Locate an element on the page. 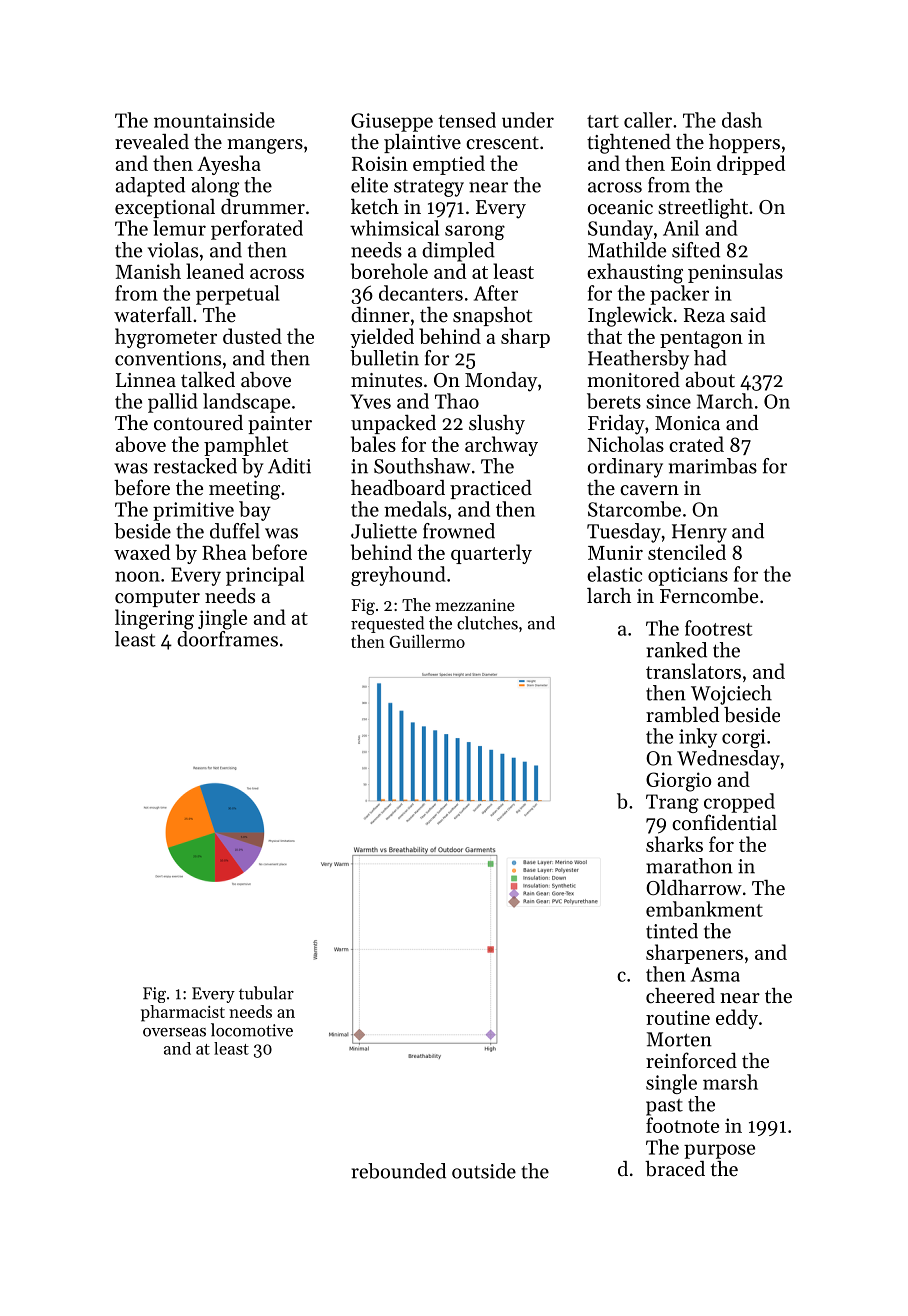 This image has width=908, height=1316. footrest is located at coordinates (719, 628).
